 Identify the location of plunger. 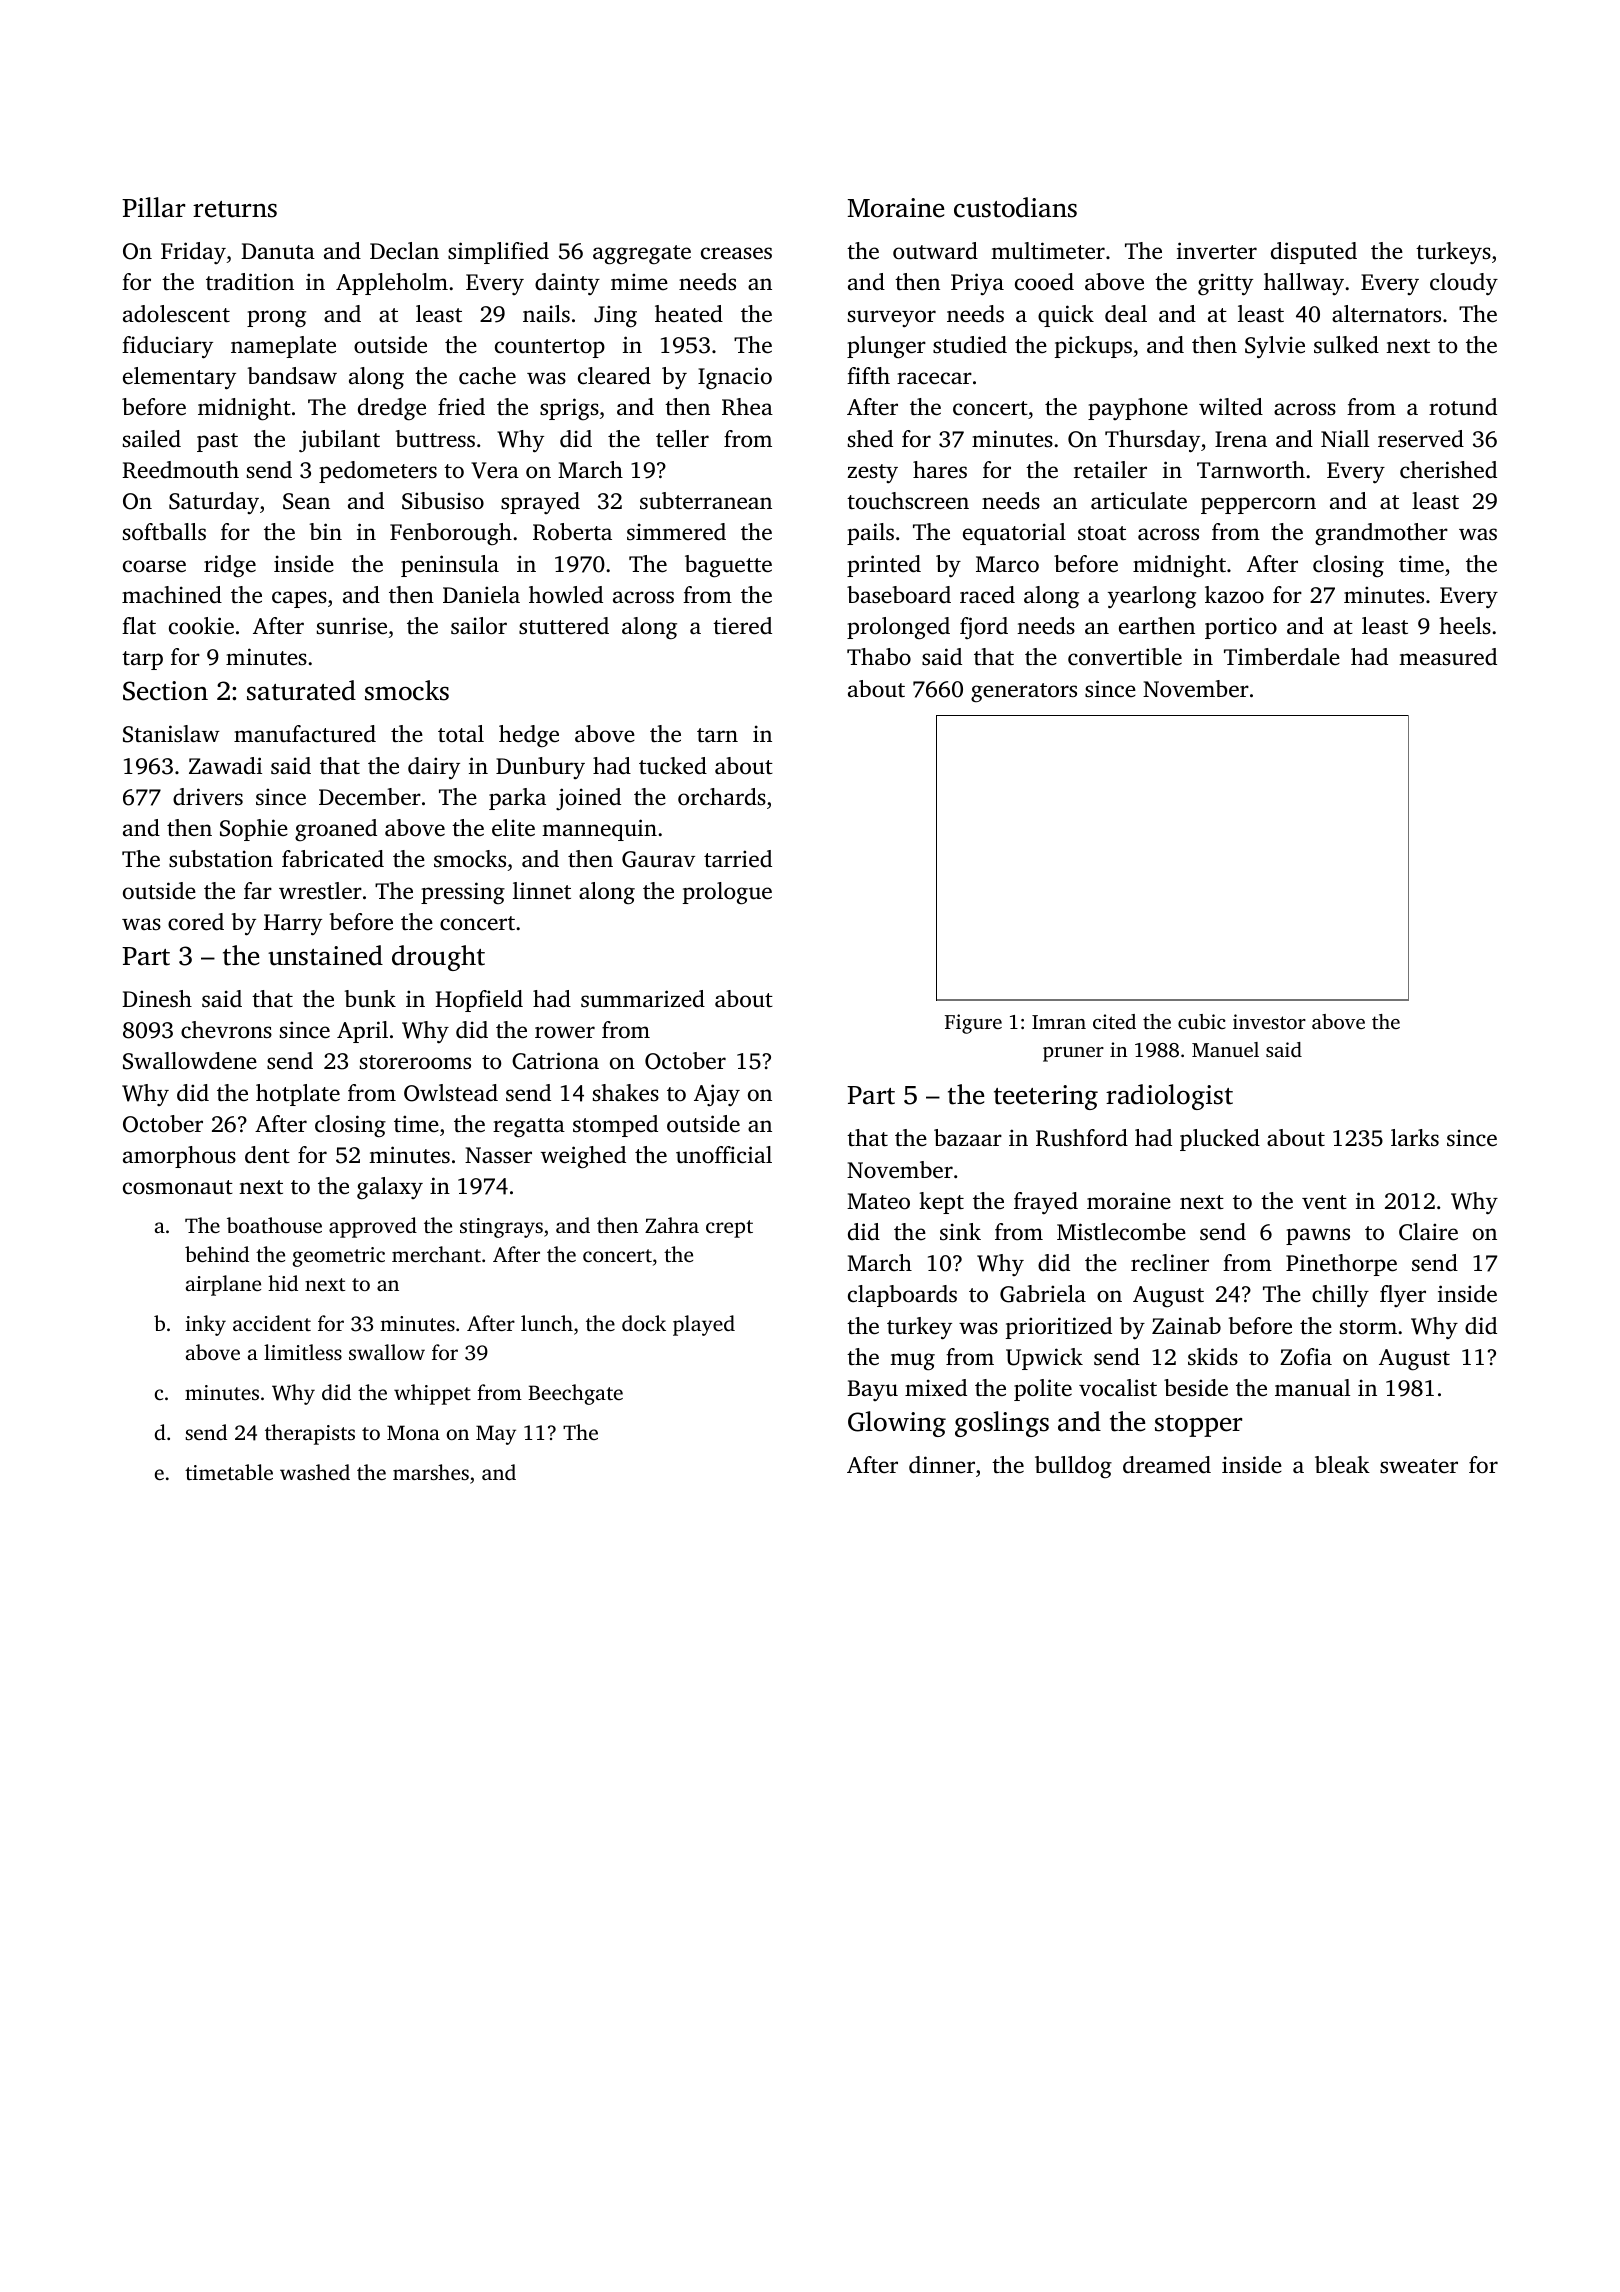
(886, 347).
